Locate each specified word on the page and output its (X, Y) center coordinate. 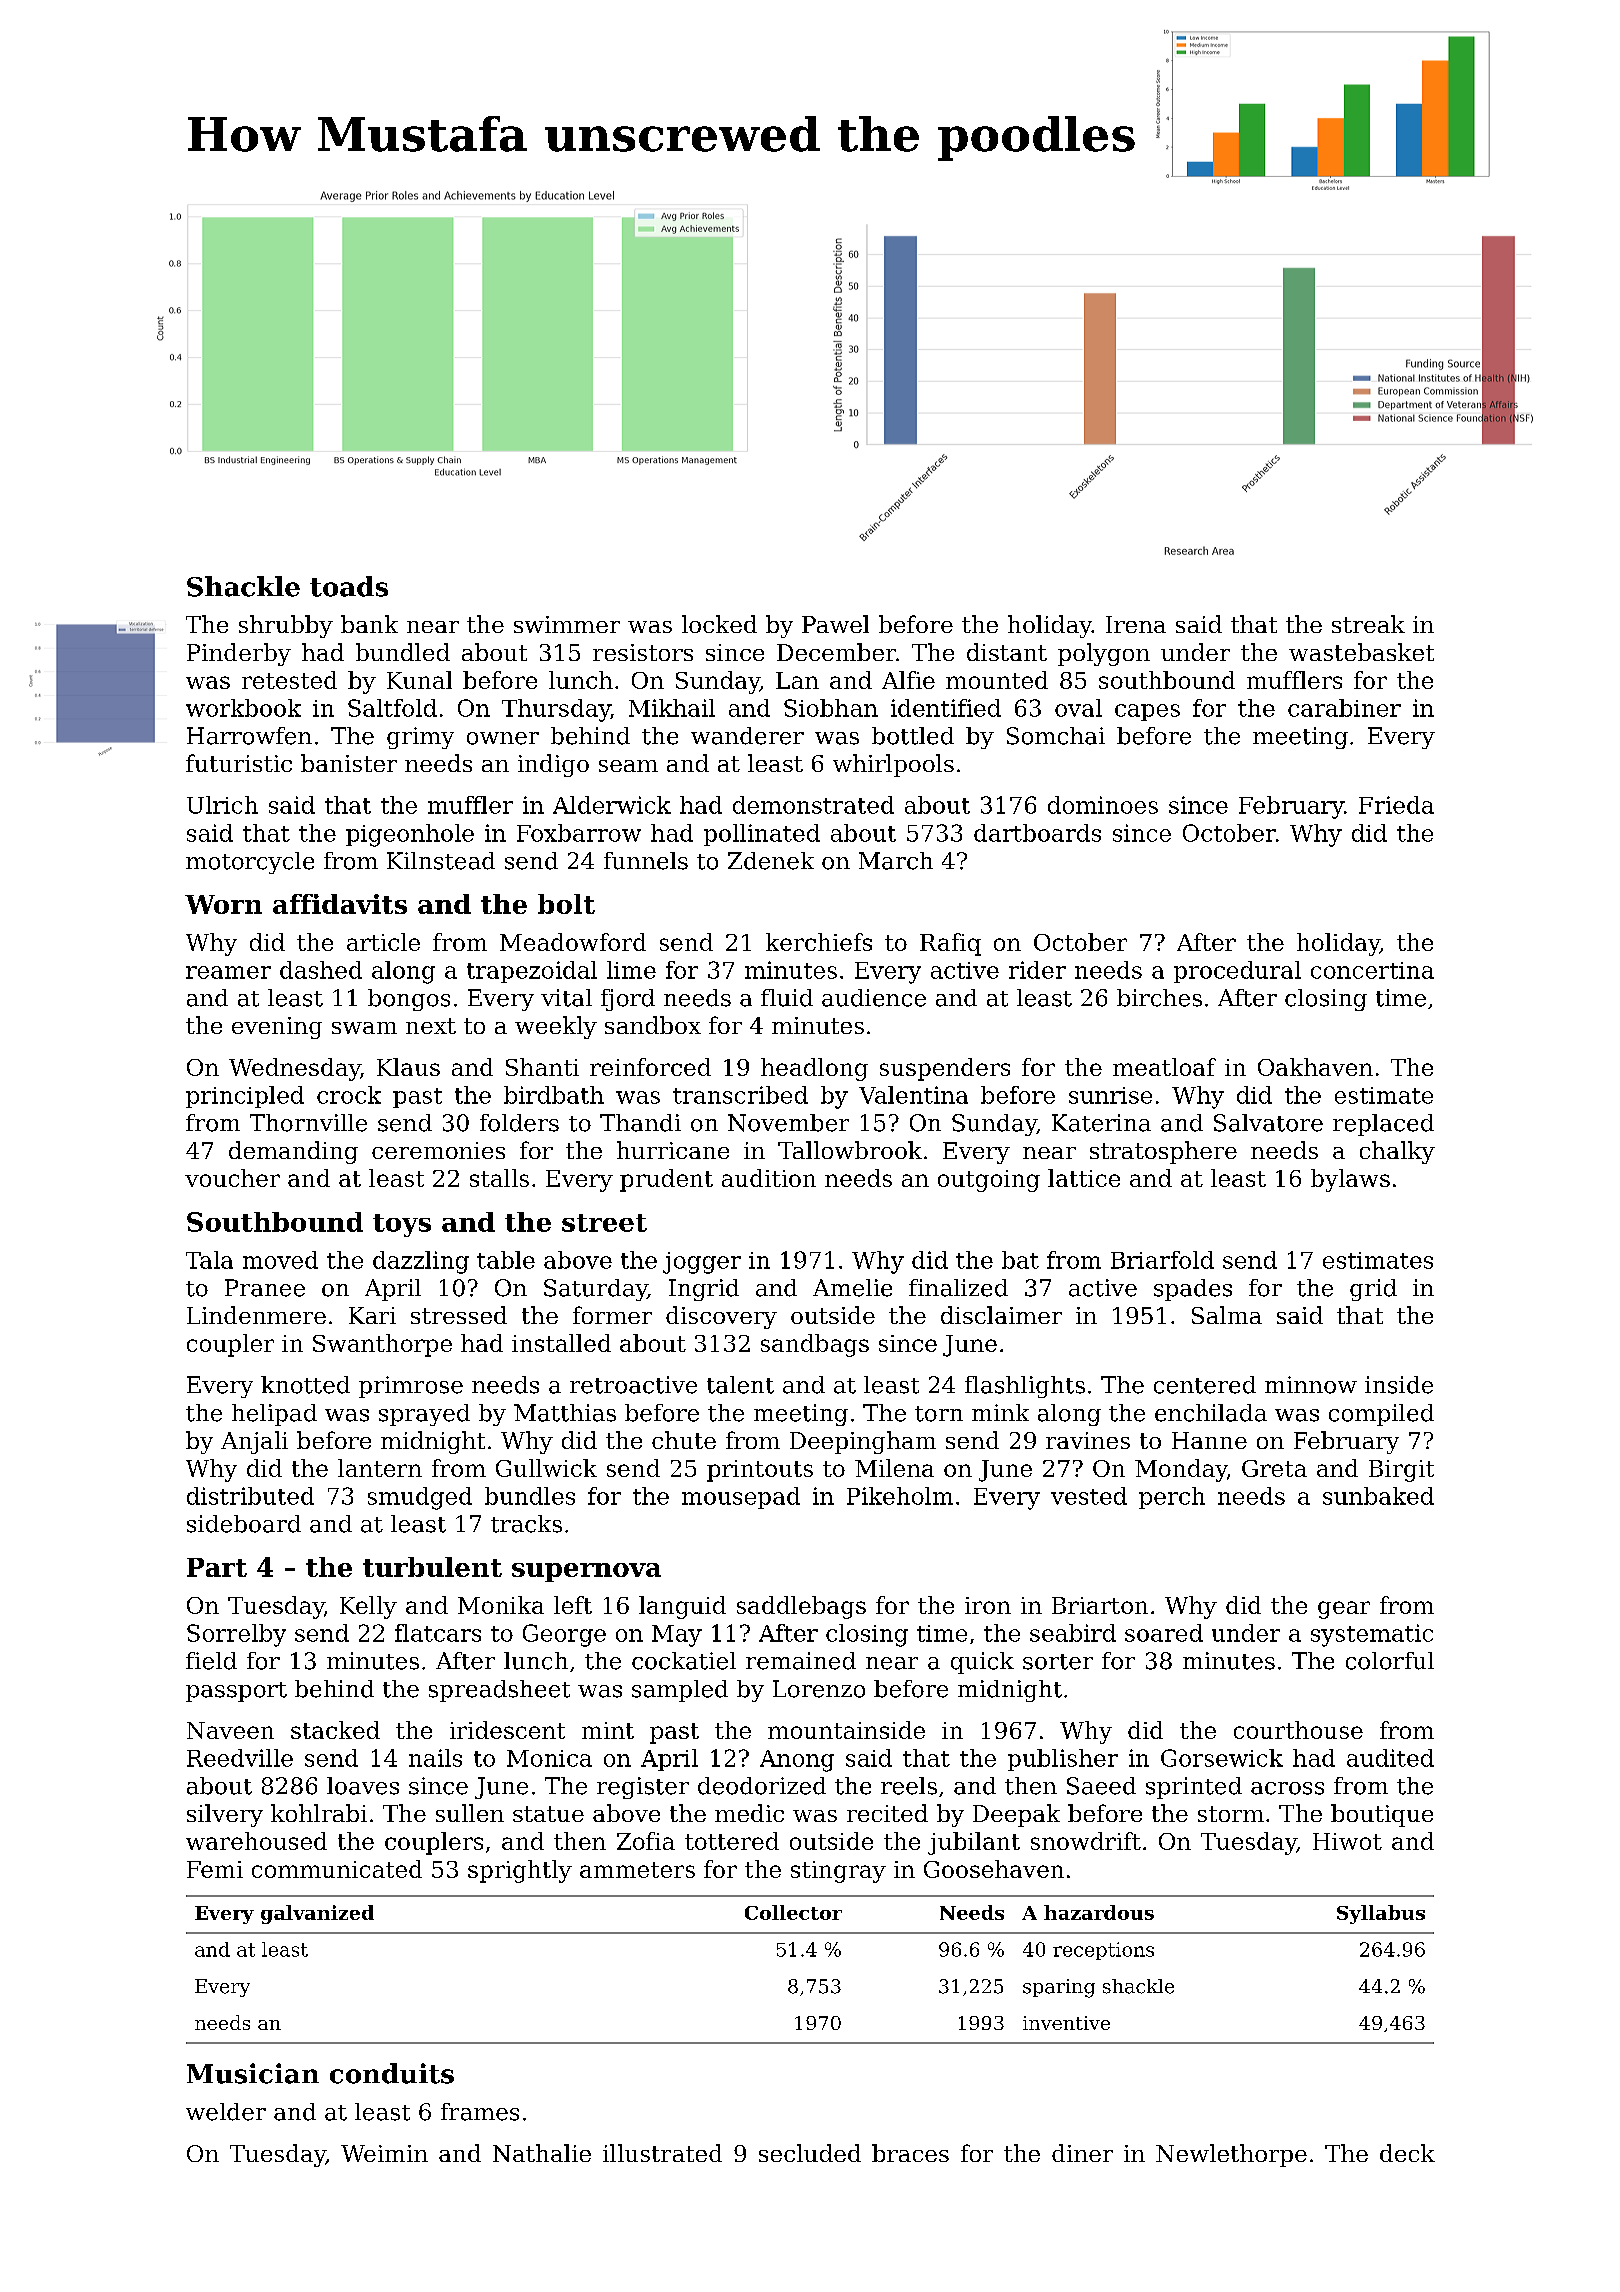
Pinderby (239, 654)
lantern (380, 1468)
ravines (1088, 1440)
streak (1368, 624)
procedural (1237, 972)
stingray (838, 1872)
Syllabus (1381, 1914)
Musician (253, 2073)
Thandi (640, 1123)
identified (946, 708)
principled (245, 1097)
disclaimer (1001, 1315)
